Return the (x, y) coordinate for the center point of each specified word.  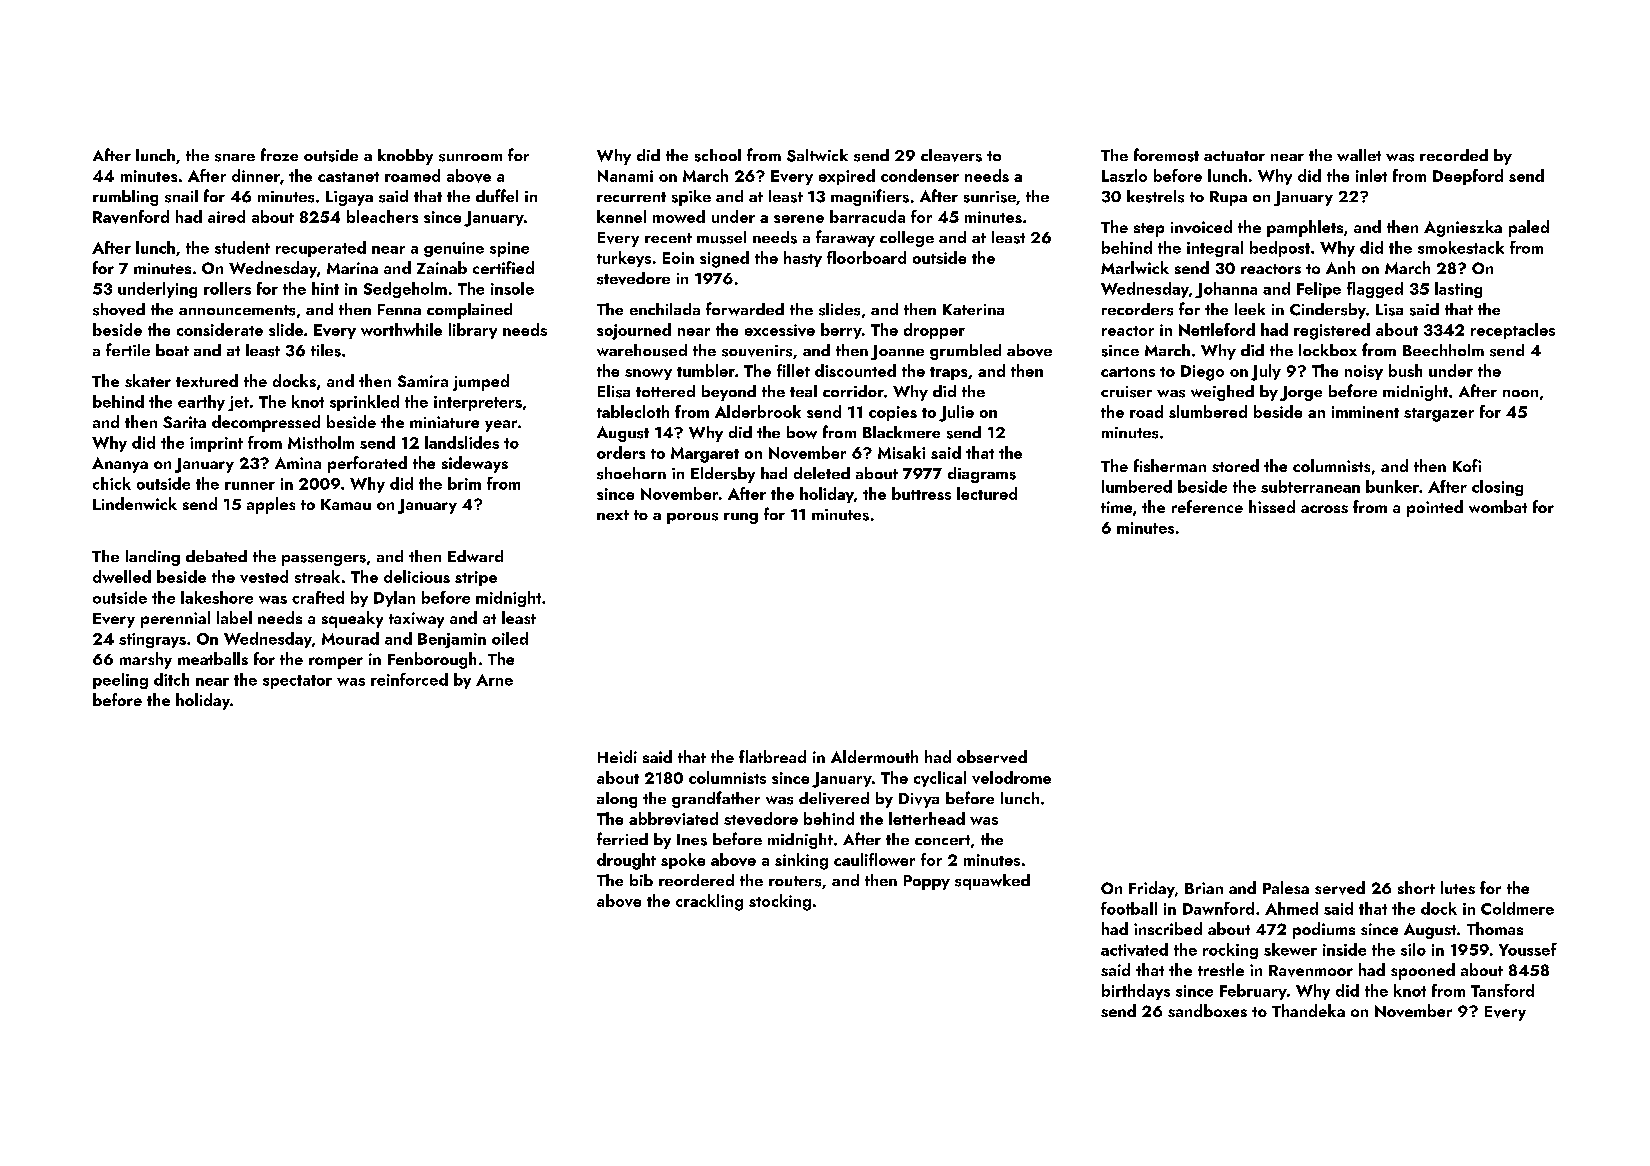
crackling (709, 902)
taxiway (416, 620)
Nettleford (1217, 329)
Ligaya (349, 198)
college (907, 239)
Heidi (617, 756)
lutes (1458, 887)
